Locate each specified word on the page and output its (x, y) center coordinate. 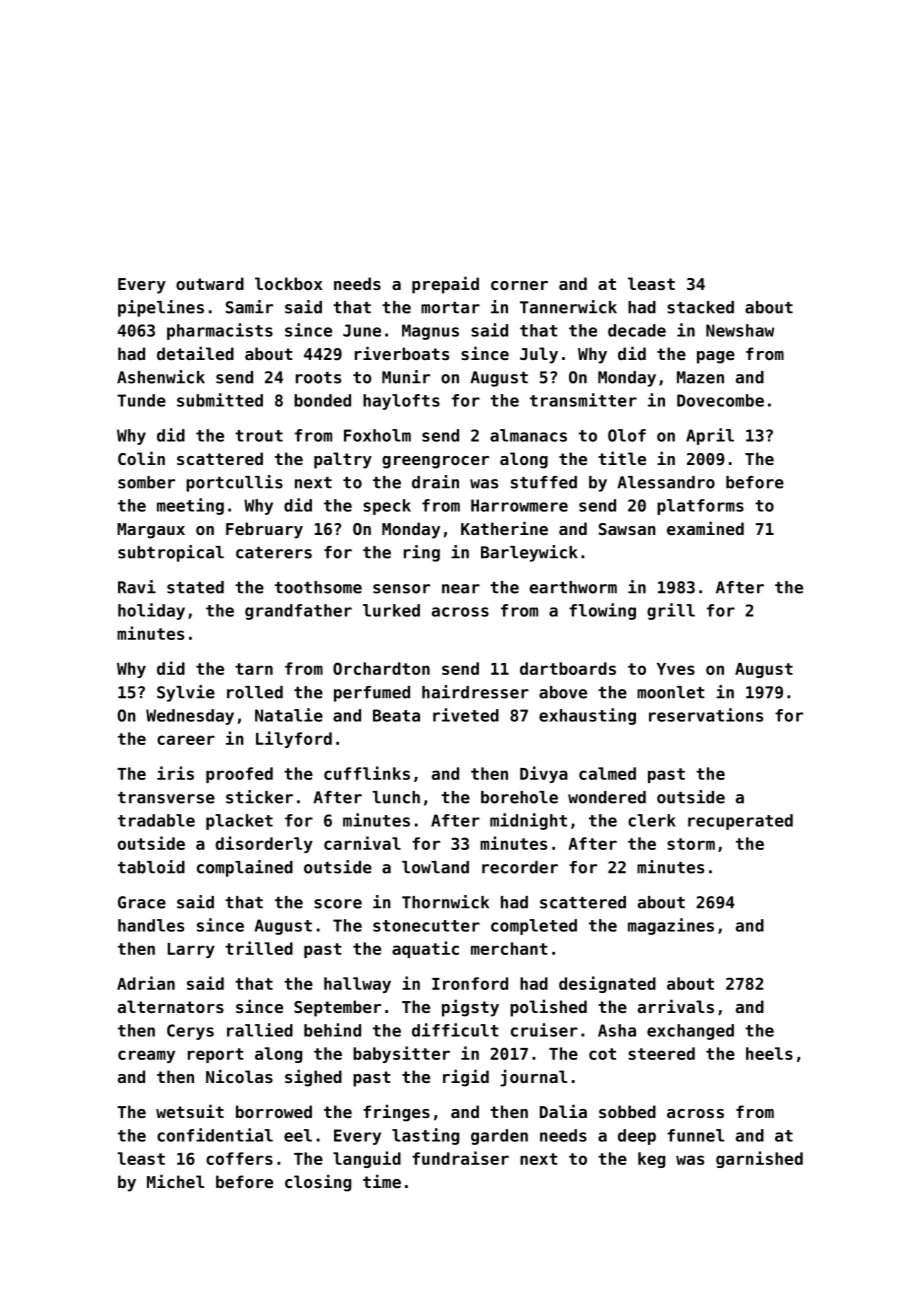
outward (210, 283)
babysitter (401, 1054)
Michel (175, 1181)
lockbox (289, 283)
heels (769, 1053)
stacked (700, 307)
